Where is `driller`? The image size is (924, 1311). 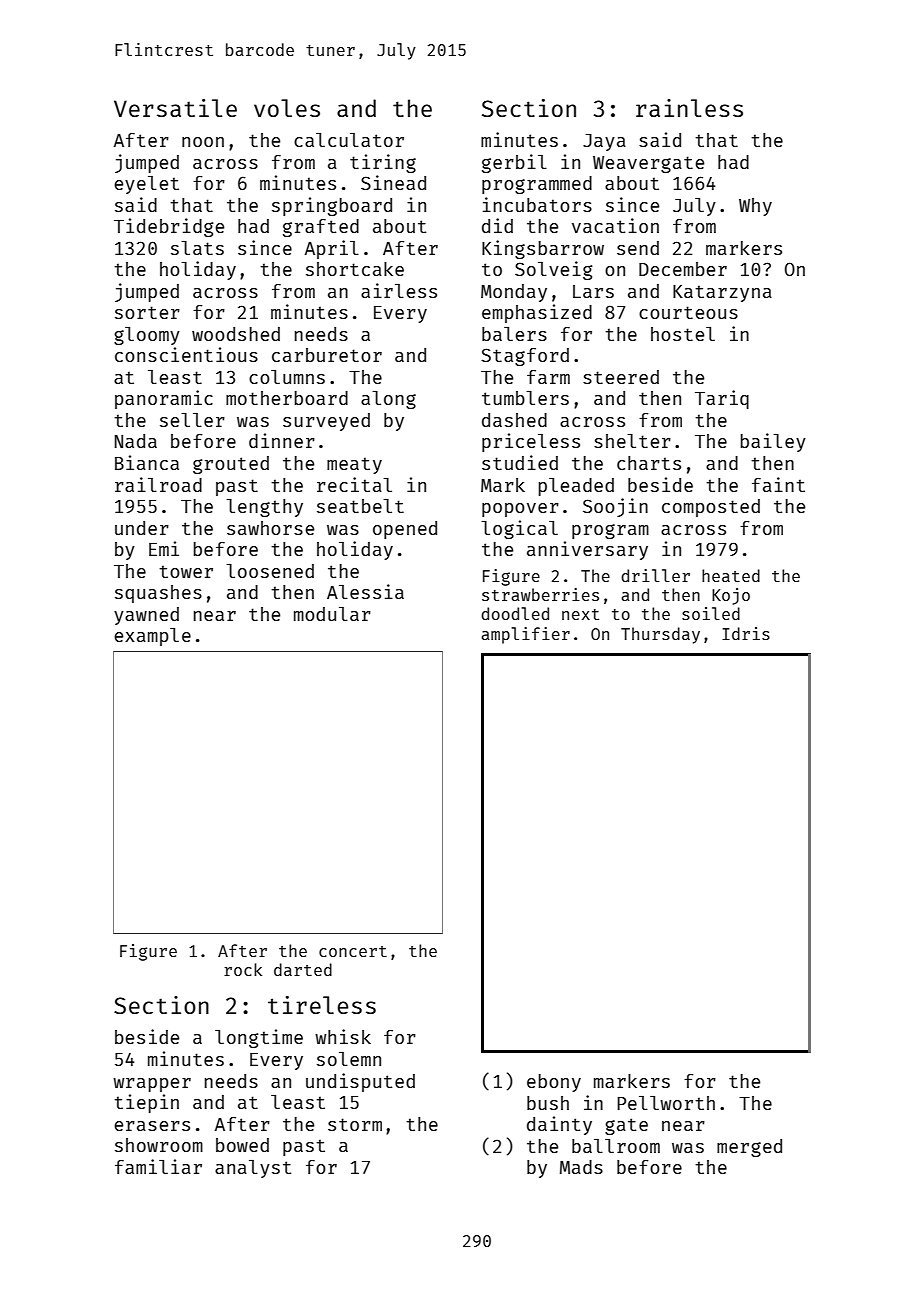
driller is located at coordinates (655, 575).
